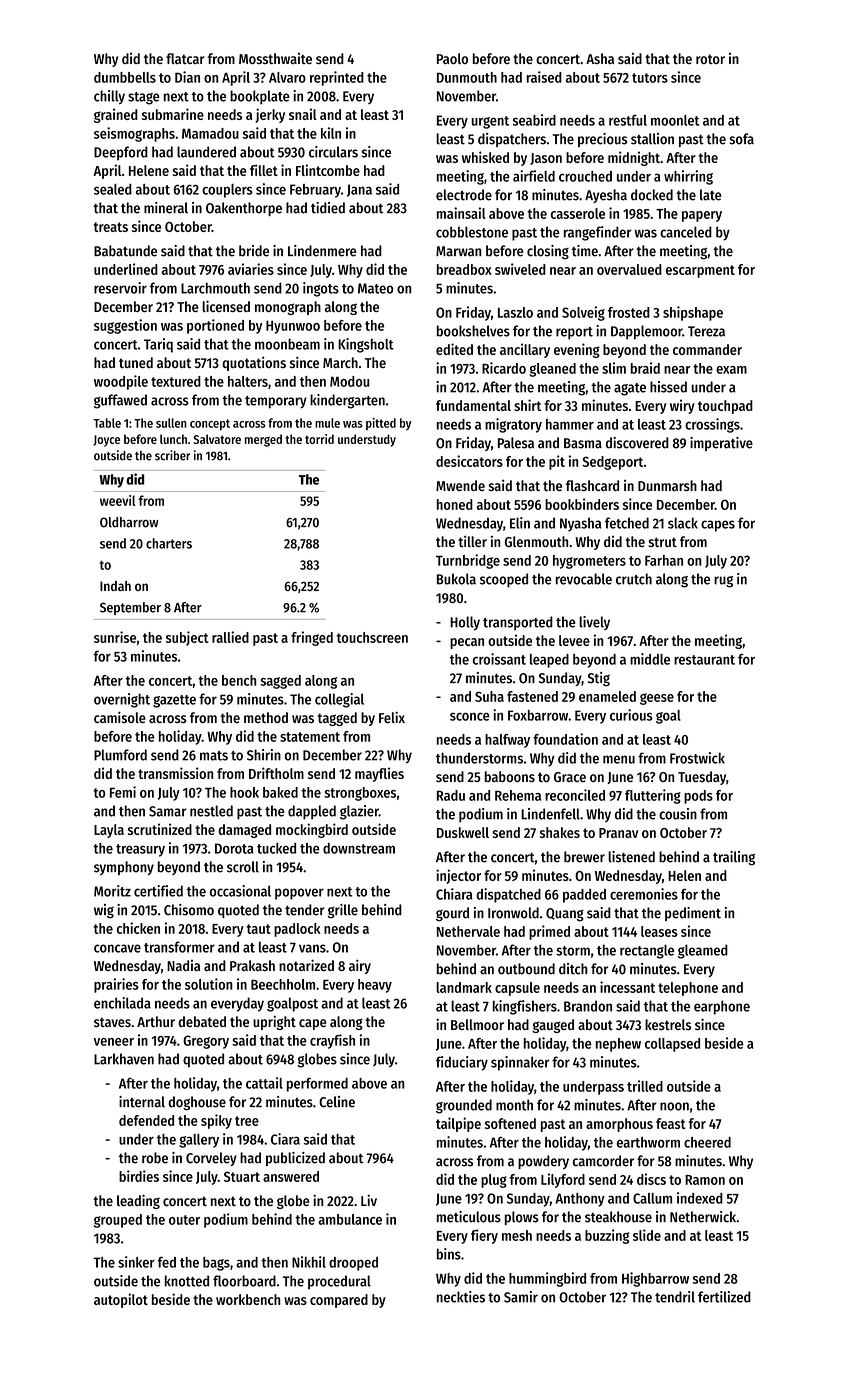  I want to click on autopilot, so click(121, 1300).
